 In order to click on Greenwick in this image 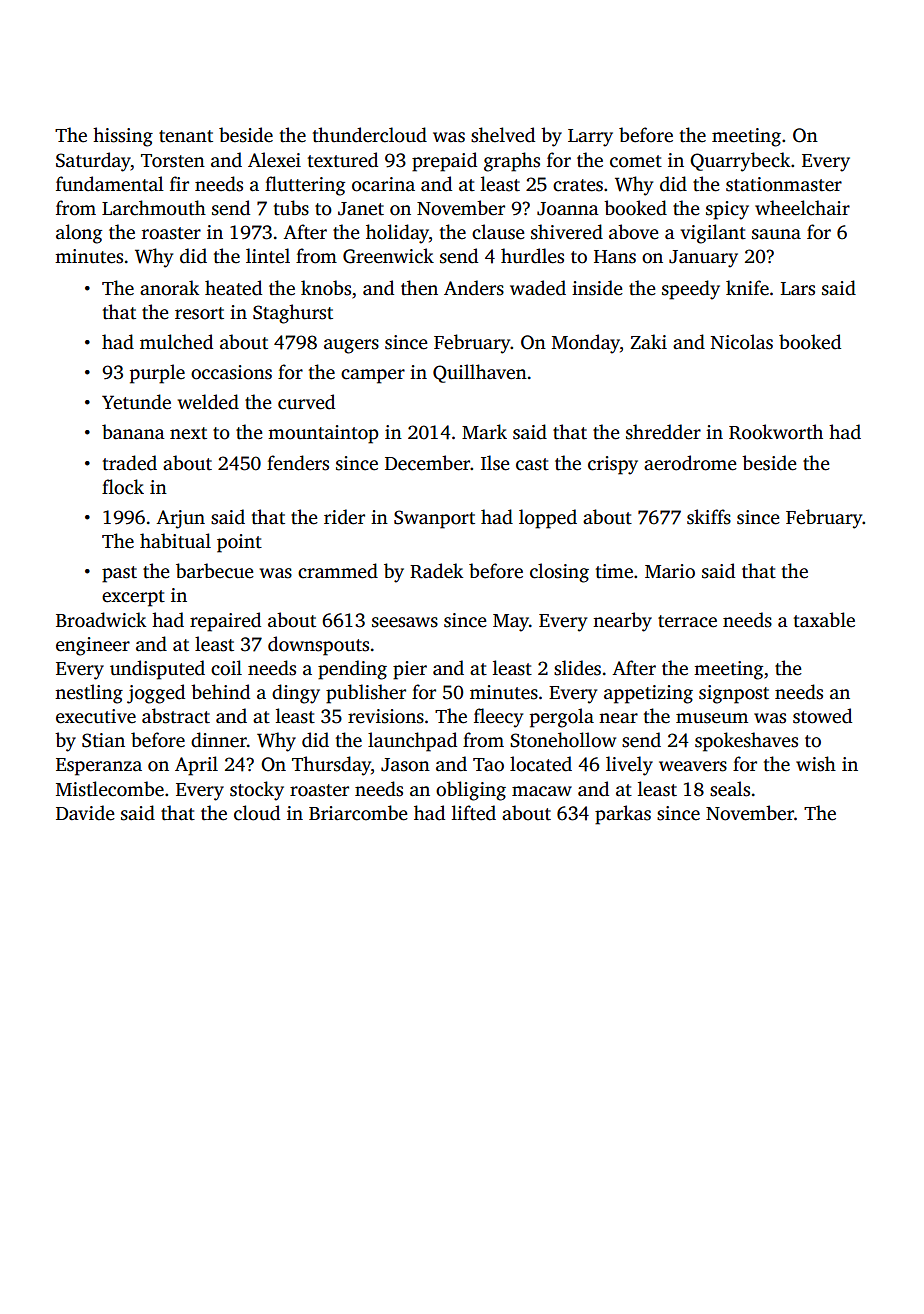, I will do `click(388, 256)`.
